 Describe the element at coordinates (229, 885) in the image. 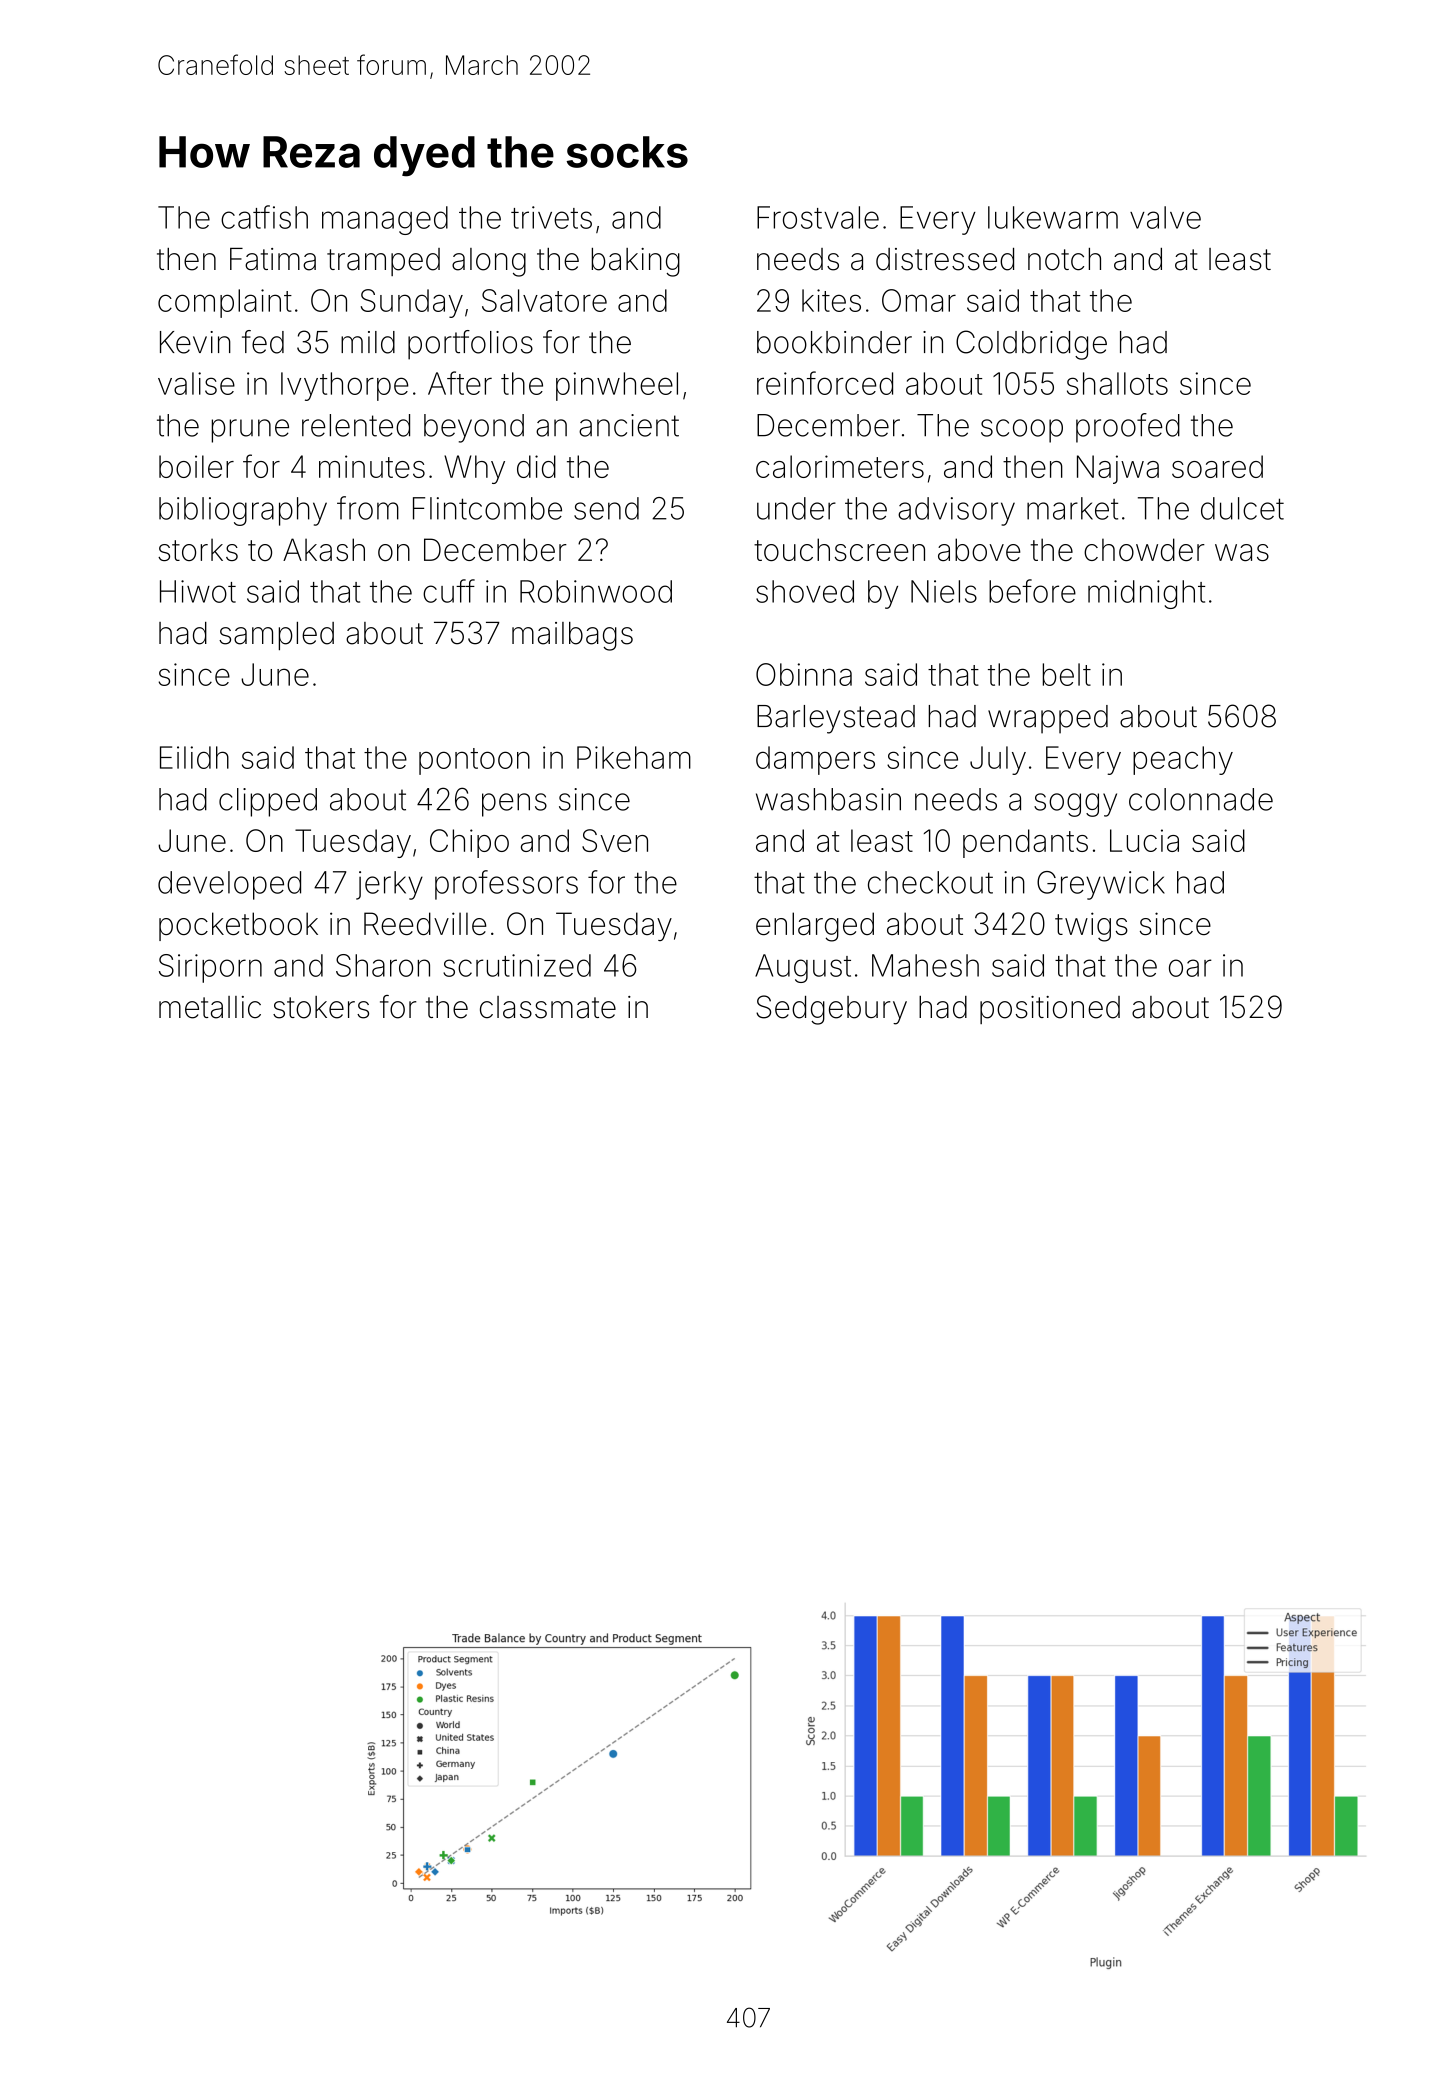

I see `developed` at that location.
